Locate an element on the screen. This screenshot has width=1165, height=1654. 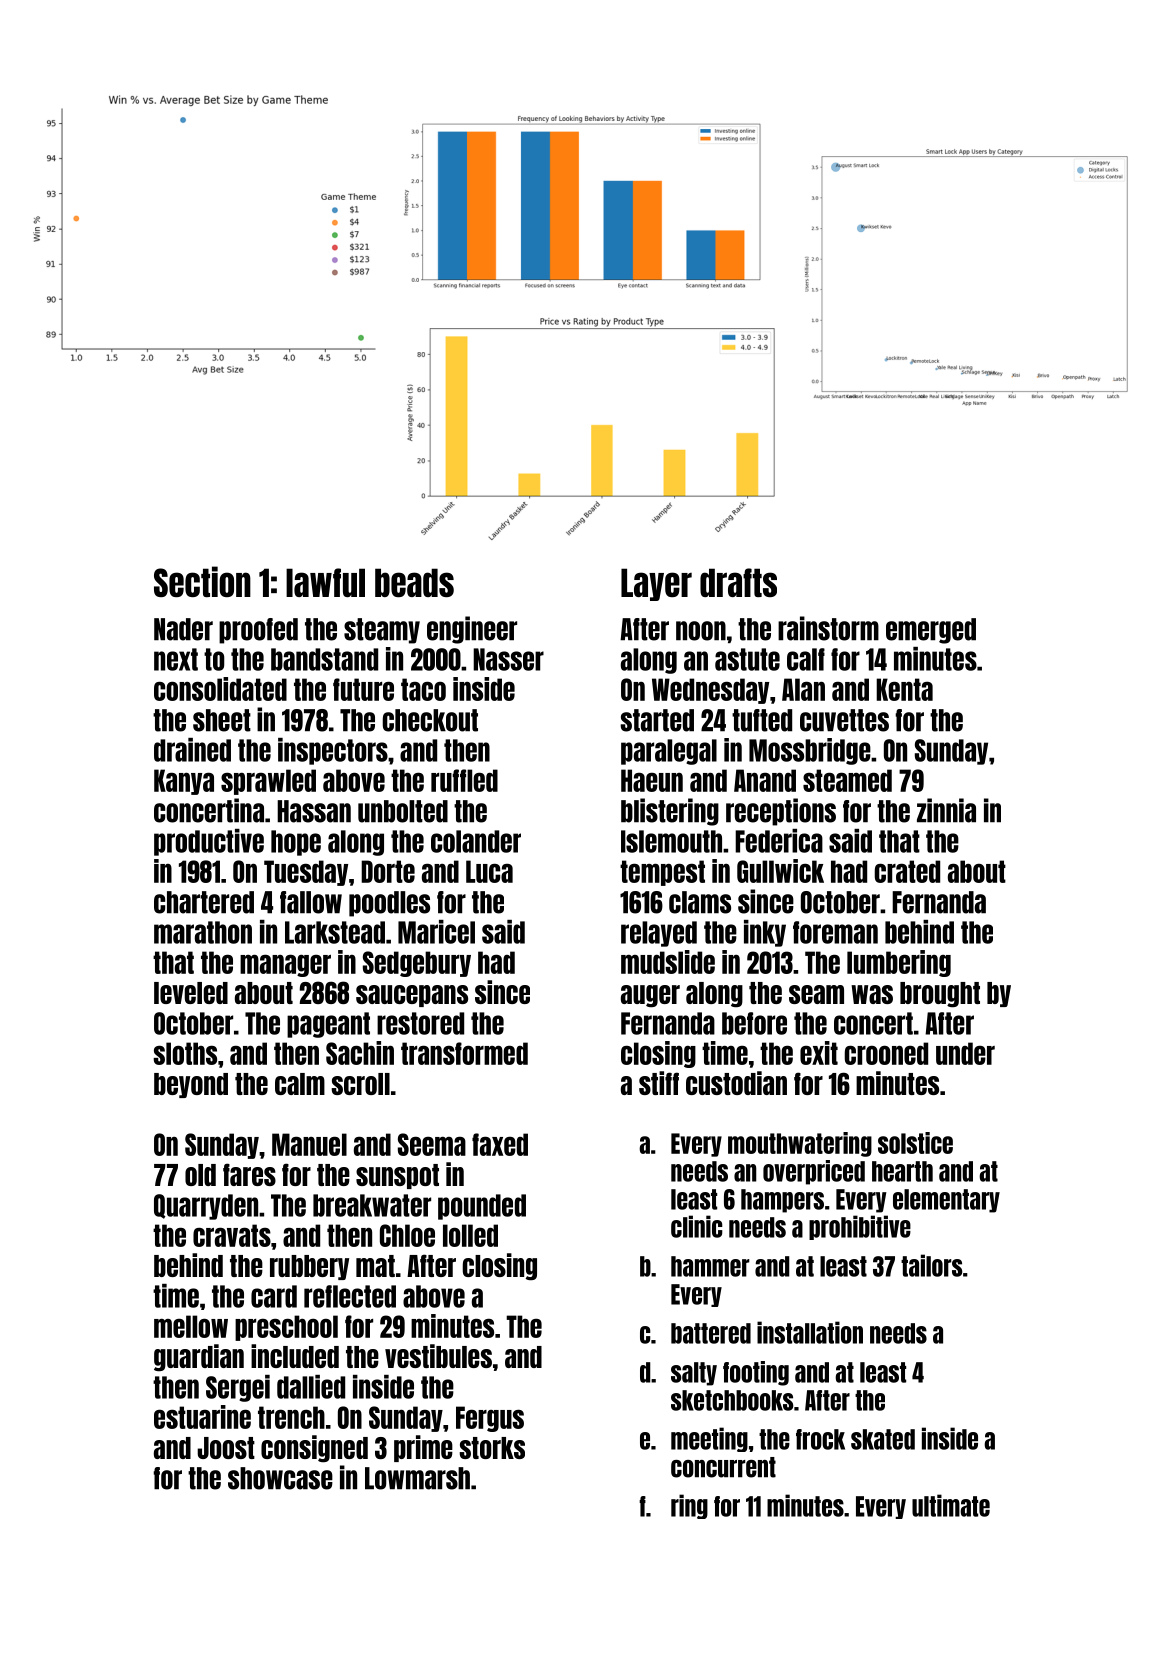
vestibules is located at coordinates (438, 1356).
